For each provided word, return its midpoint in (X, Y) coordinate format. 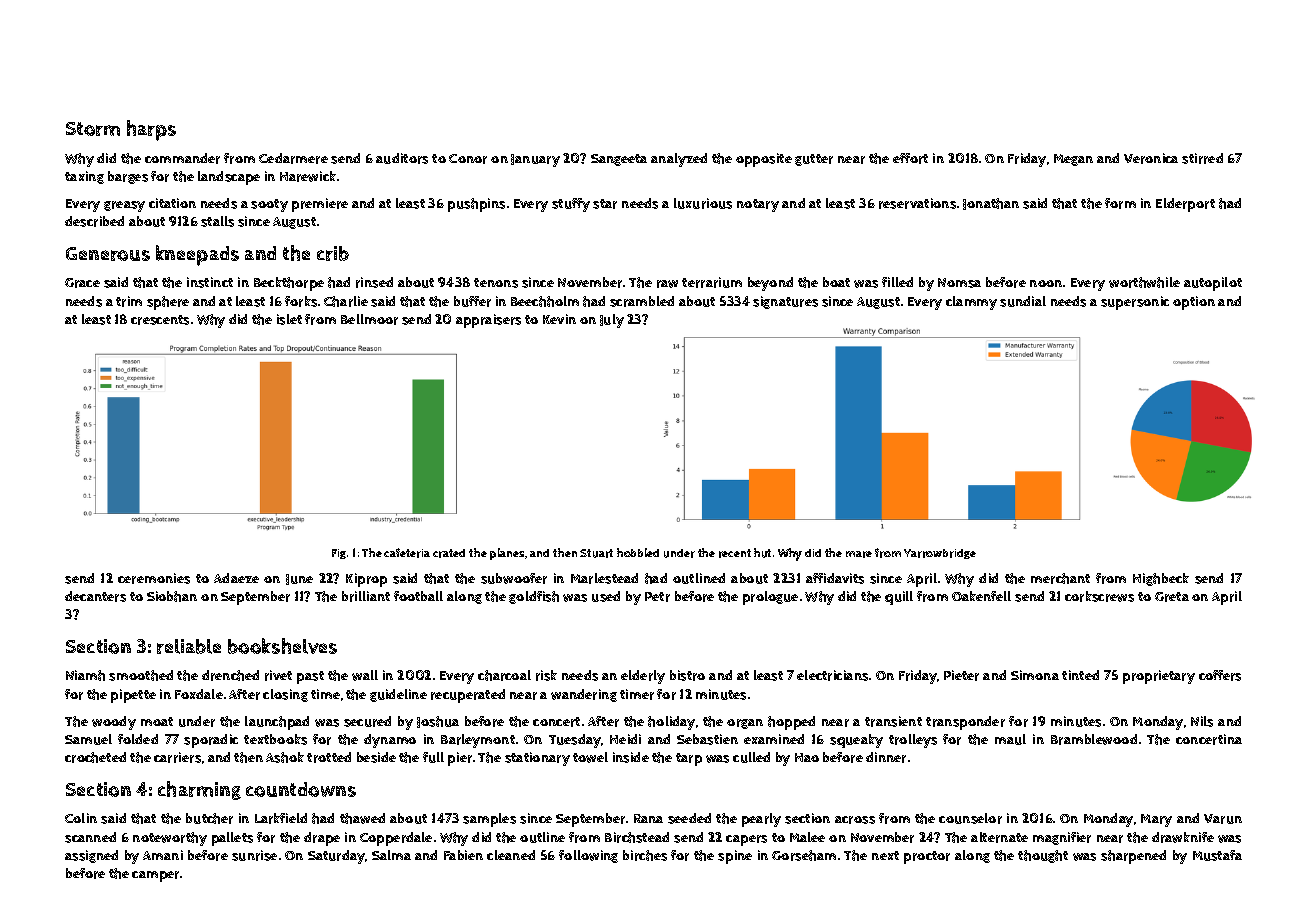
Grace (82, 283)
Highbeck (1161, 579)
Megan (1073, 160)
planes (508, 554)
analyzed (679, 160)
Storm (93, 129)
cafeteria (407, 553)
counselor (970, 818)
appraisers (488, 321)
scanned (90, 837)
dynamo (390, 741)
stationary (537, 759)
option (1194, 303)
